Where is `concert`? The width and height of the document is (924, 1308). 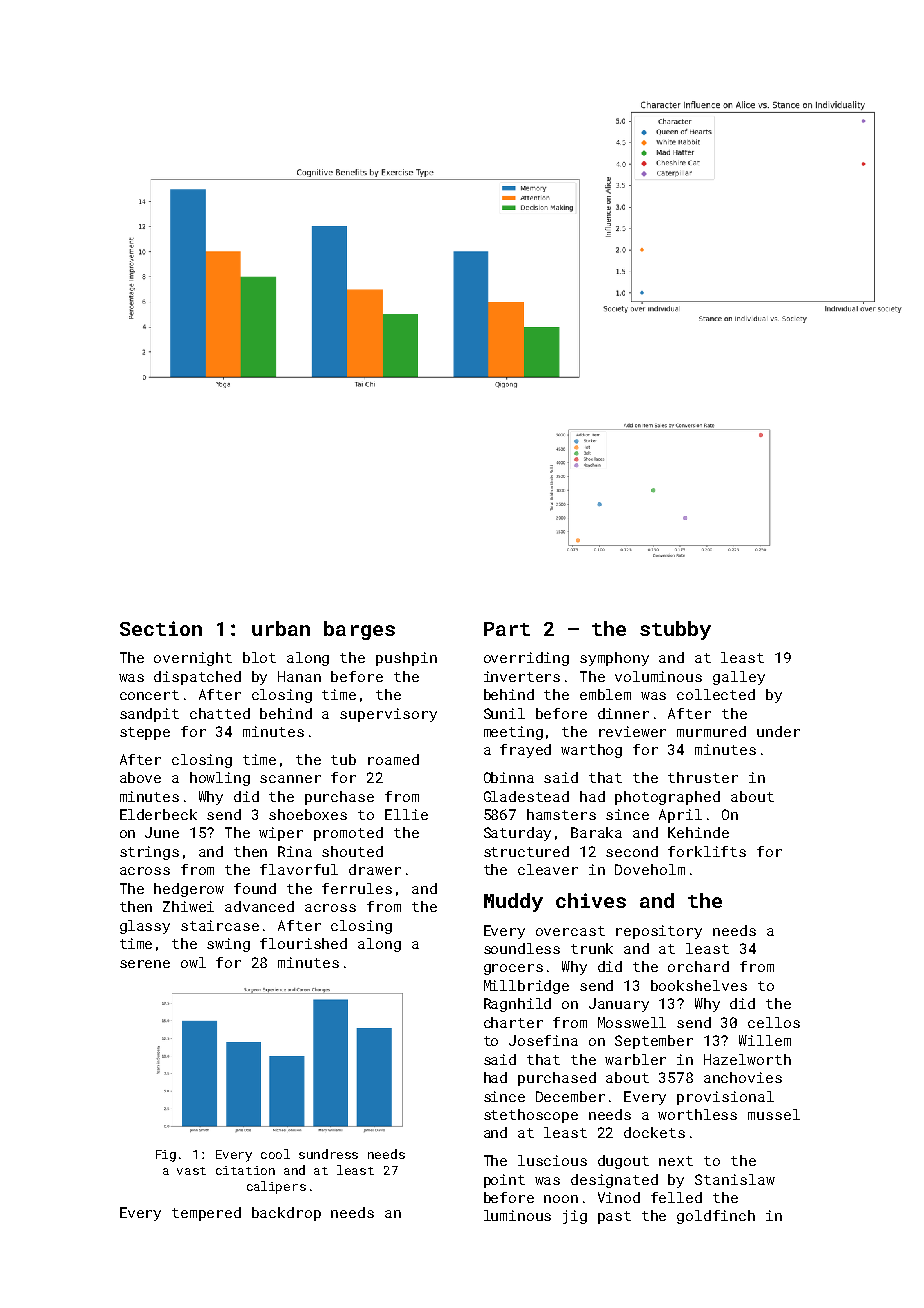
concert is located at coordinates (149, 695).
